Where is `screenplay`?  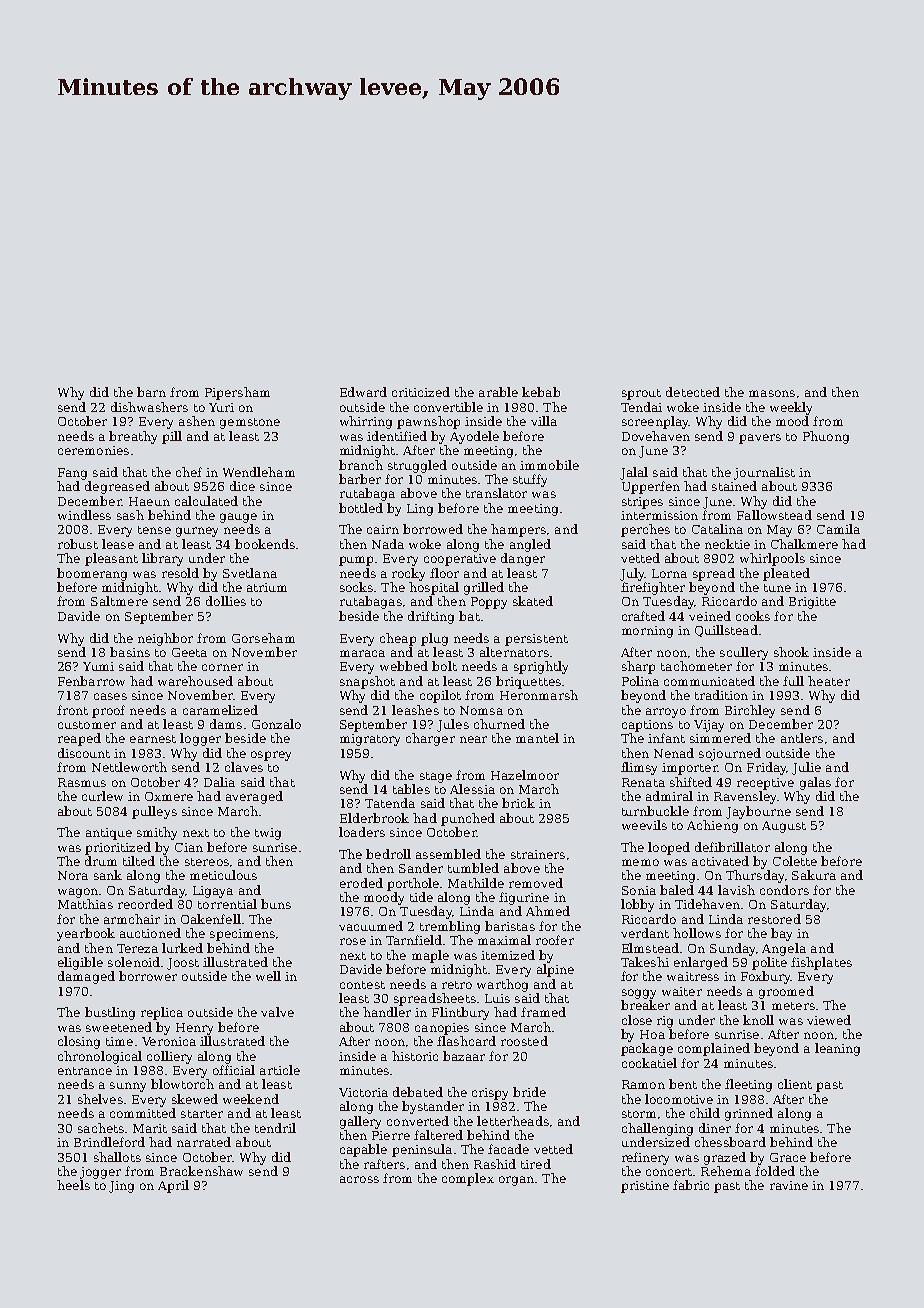 screenplay is located at coordinates (655, 422).
